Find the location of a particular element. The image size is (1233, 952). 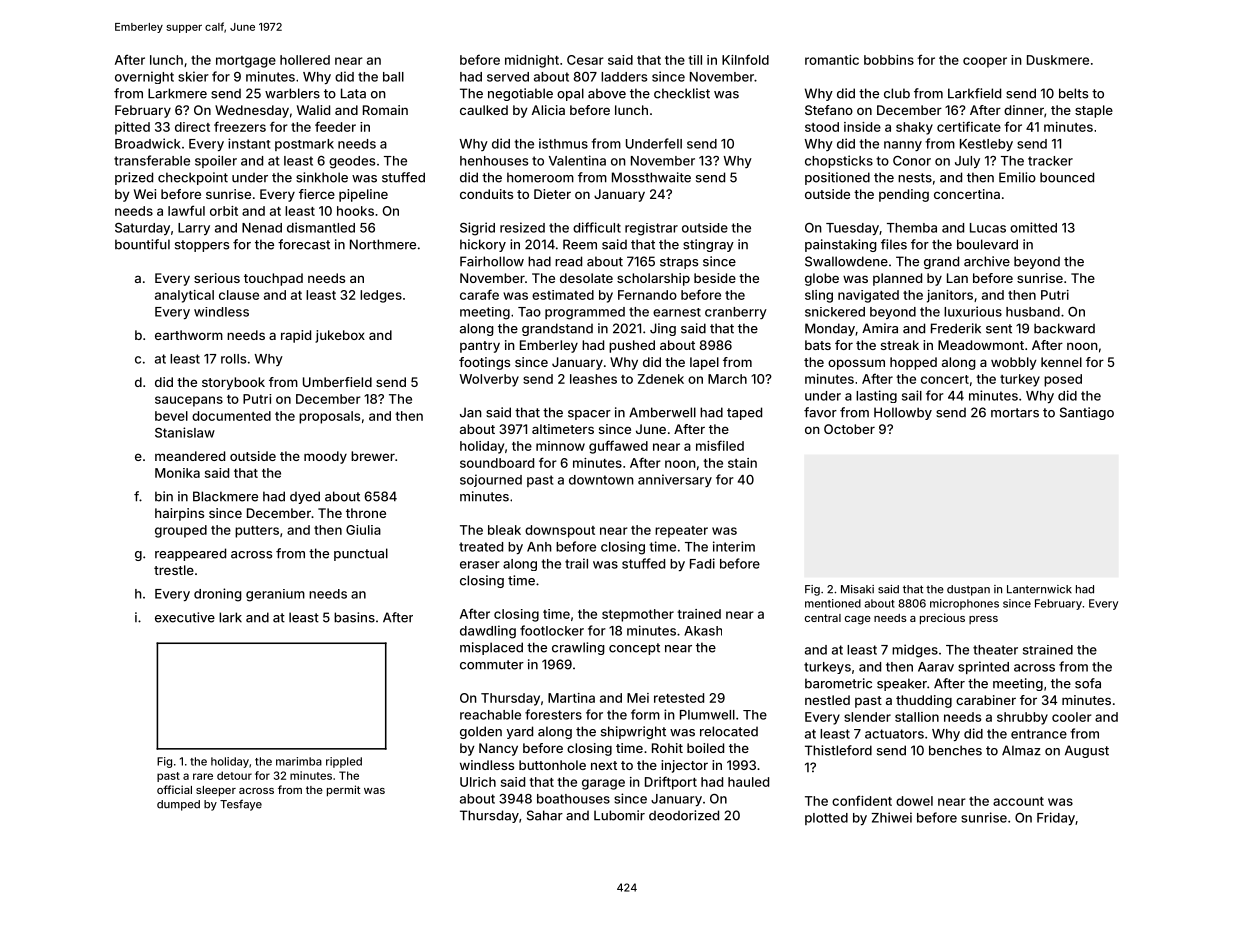

dawdling is located at coordinates (488, 632).
